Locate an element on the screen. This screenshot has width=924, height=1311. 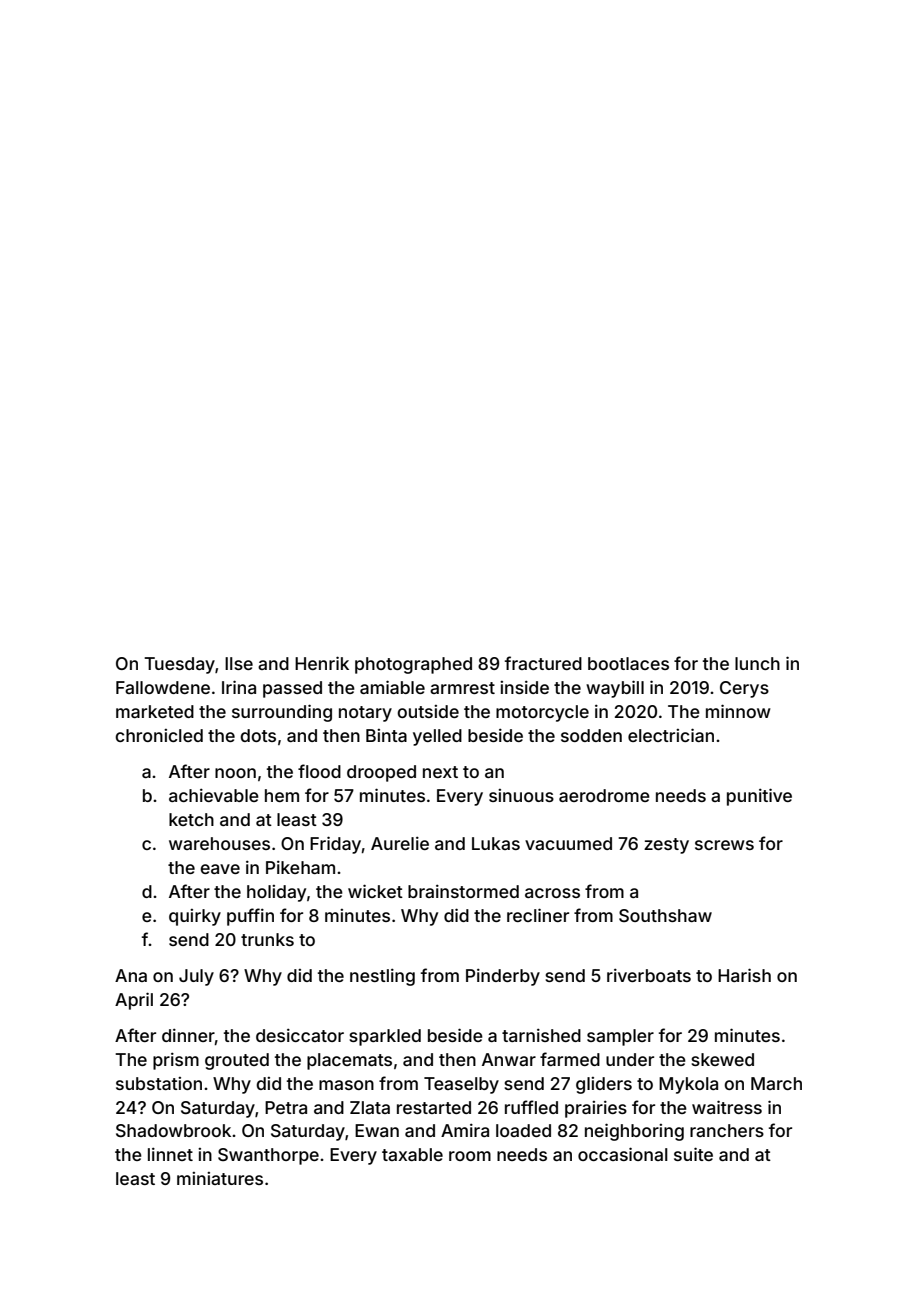
Southshaw is located at coordinates (665, 915).
